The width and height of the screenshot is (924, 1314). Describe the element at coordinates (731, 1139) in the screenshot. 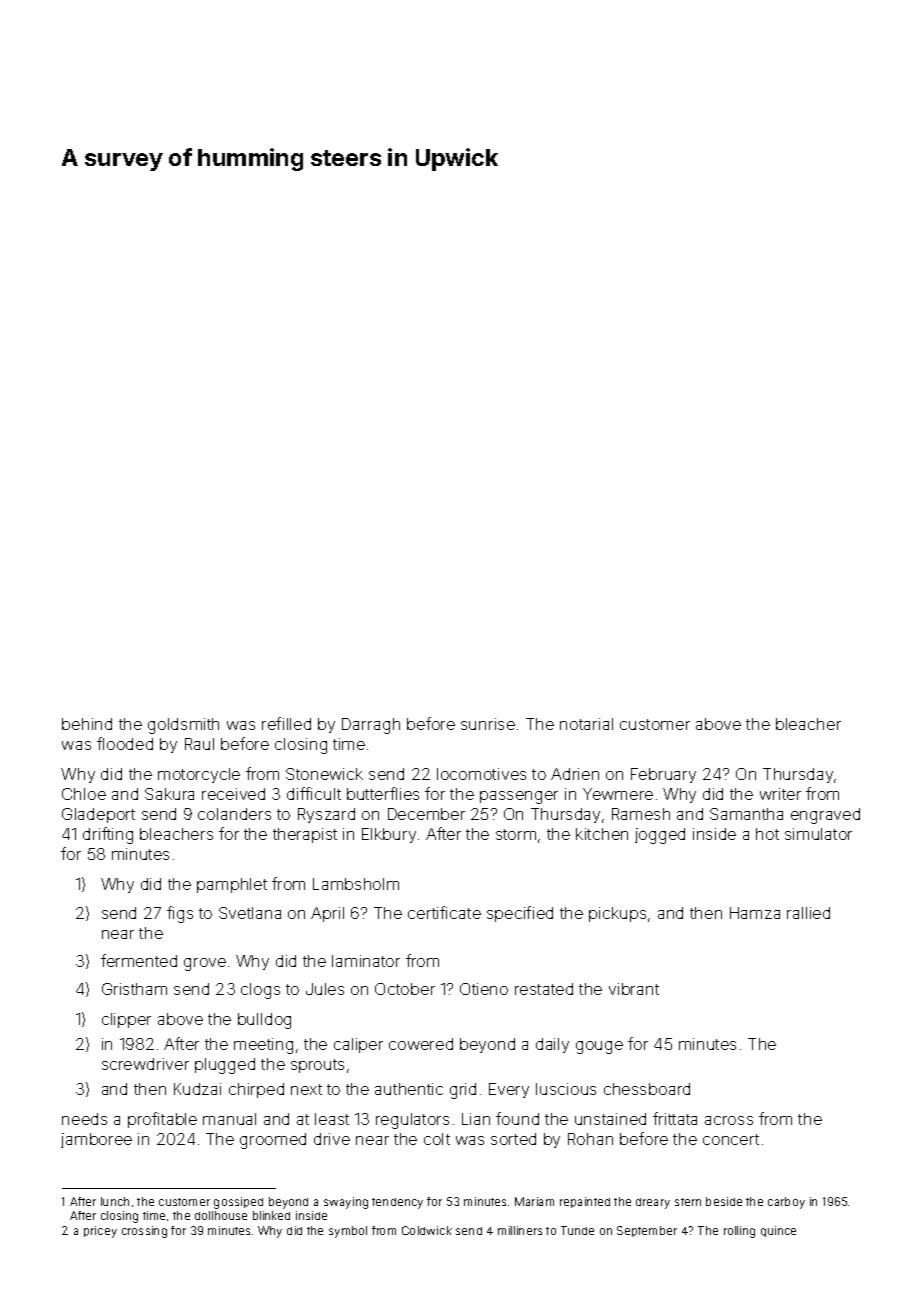

I see `concert` at that location.
